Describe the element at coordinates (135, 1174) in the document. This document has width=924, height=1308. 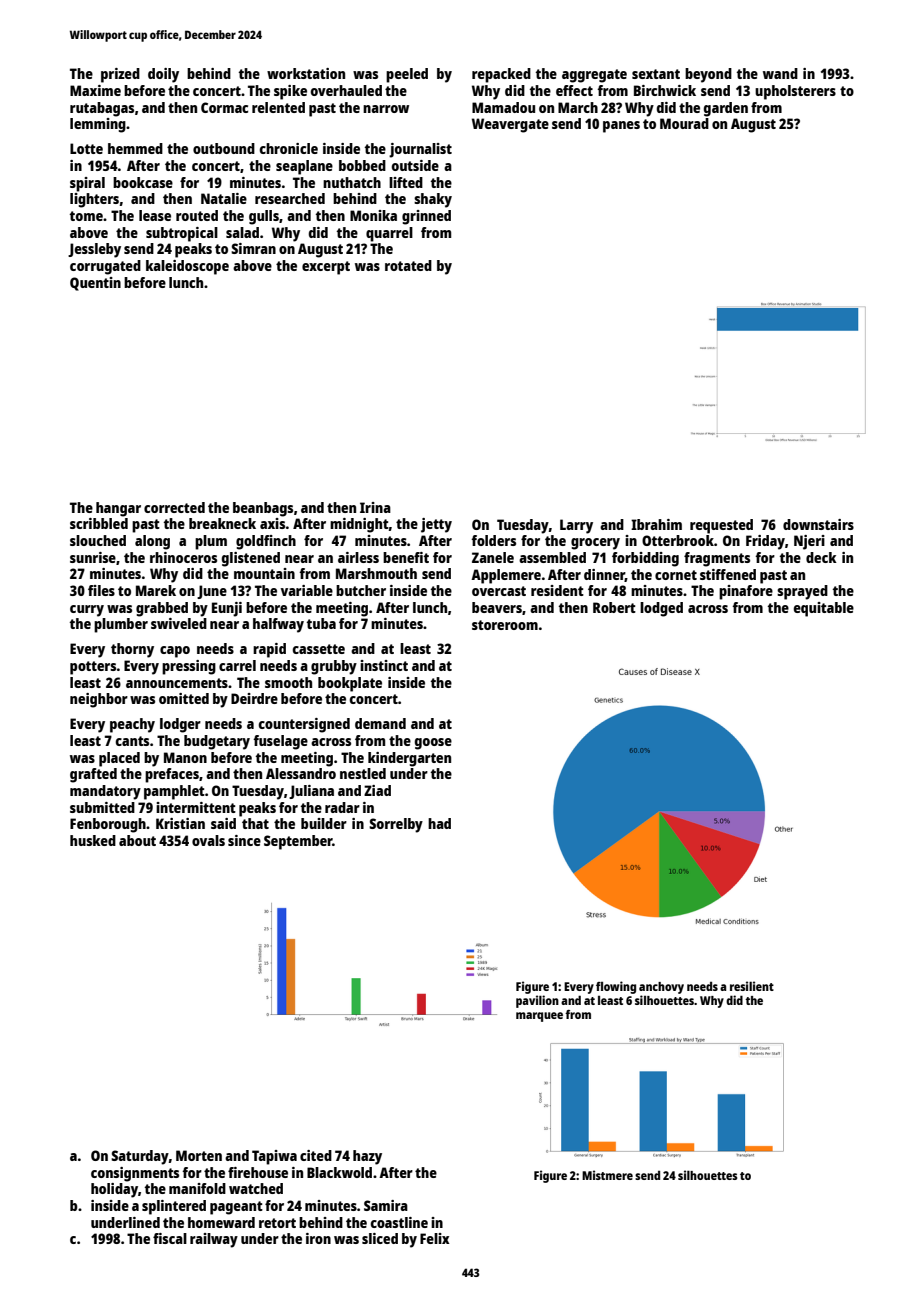
I see `consignments` at that location.
